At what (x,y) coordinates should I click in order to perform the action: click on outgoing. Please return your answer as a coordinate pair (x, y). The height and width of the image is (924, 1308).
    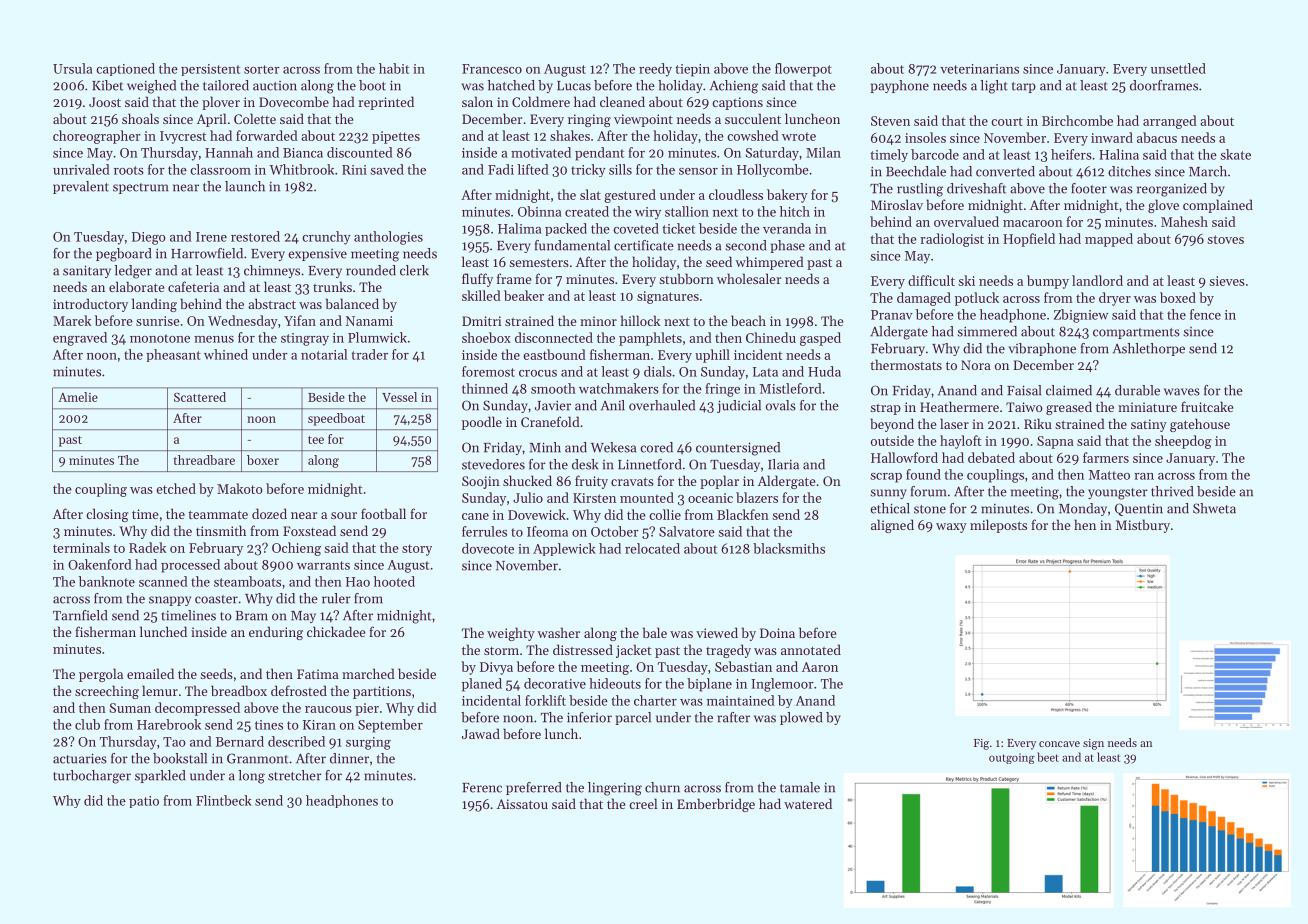
    Looking at the image, I should click on (1012, 758).
